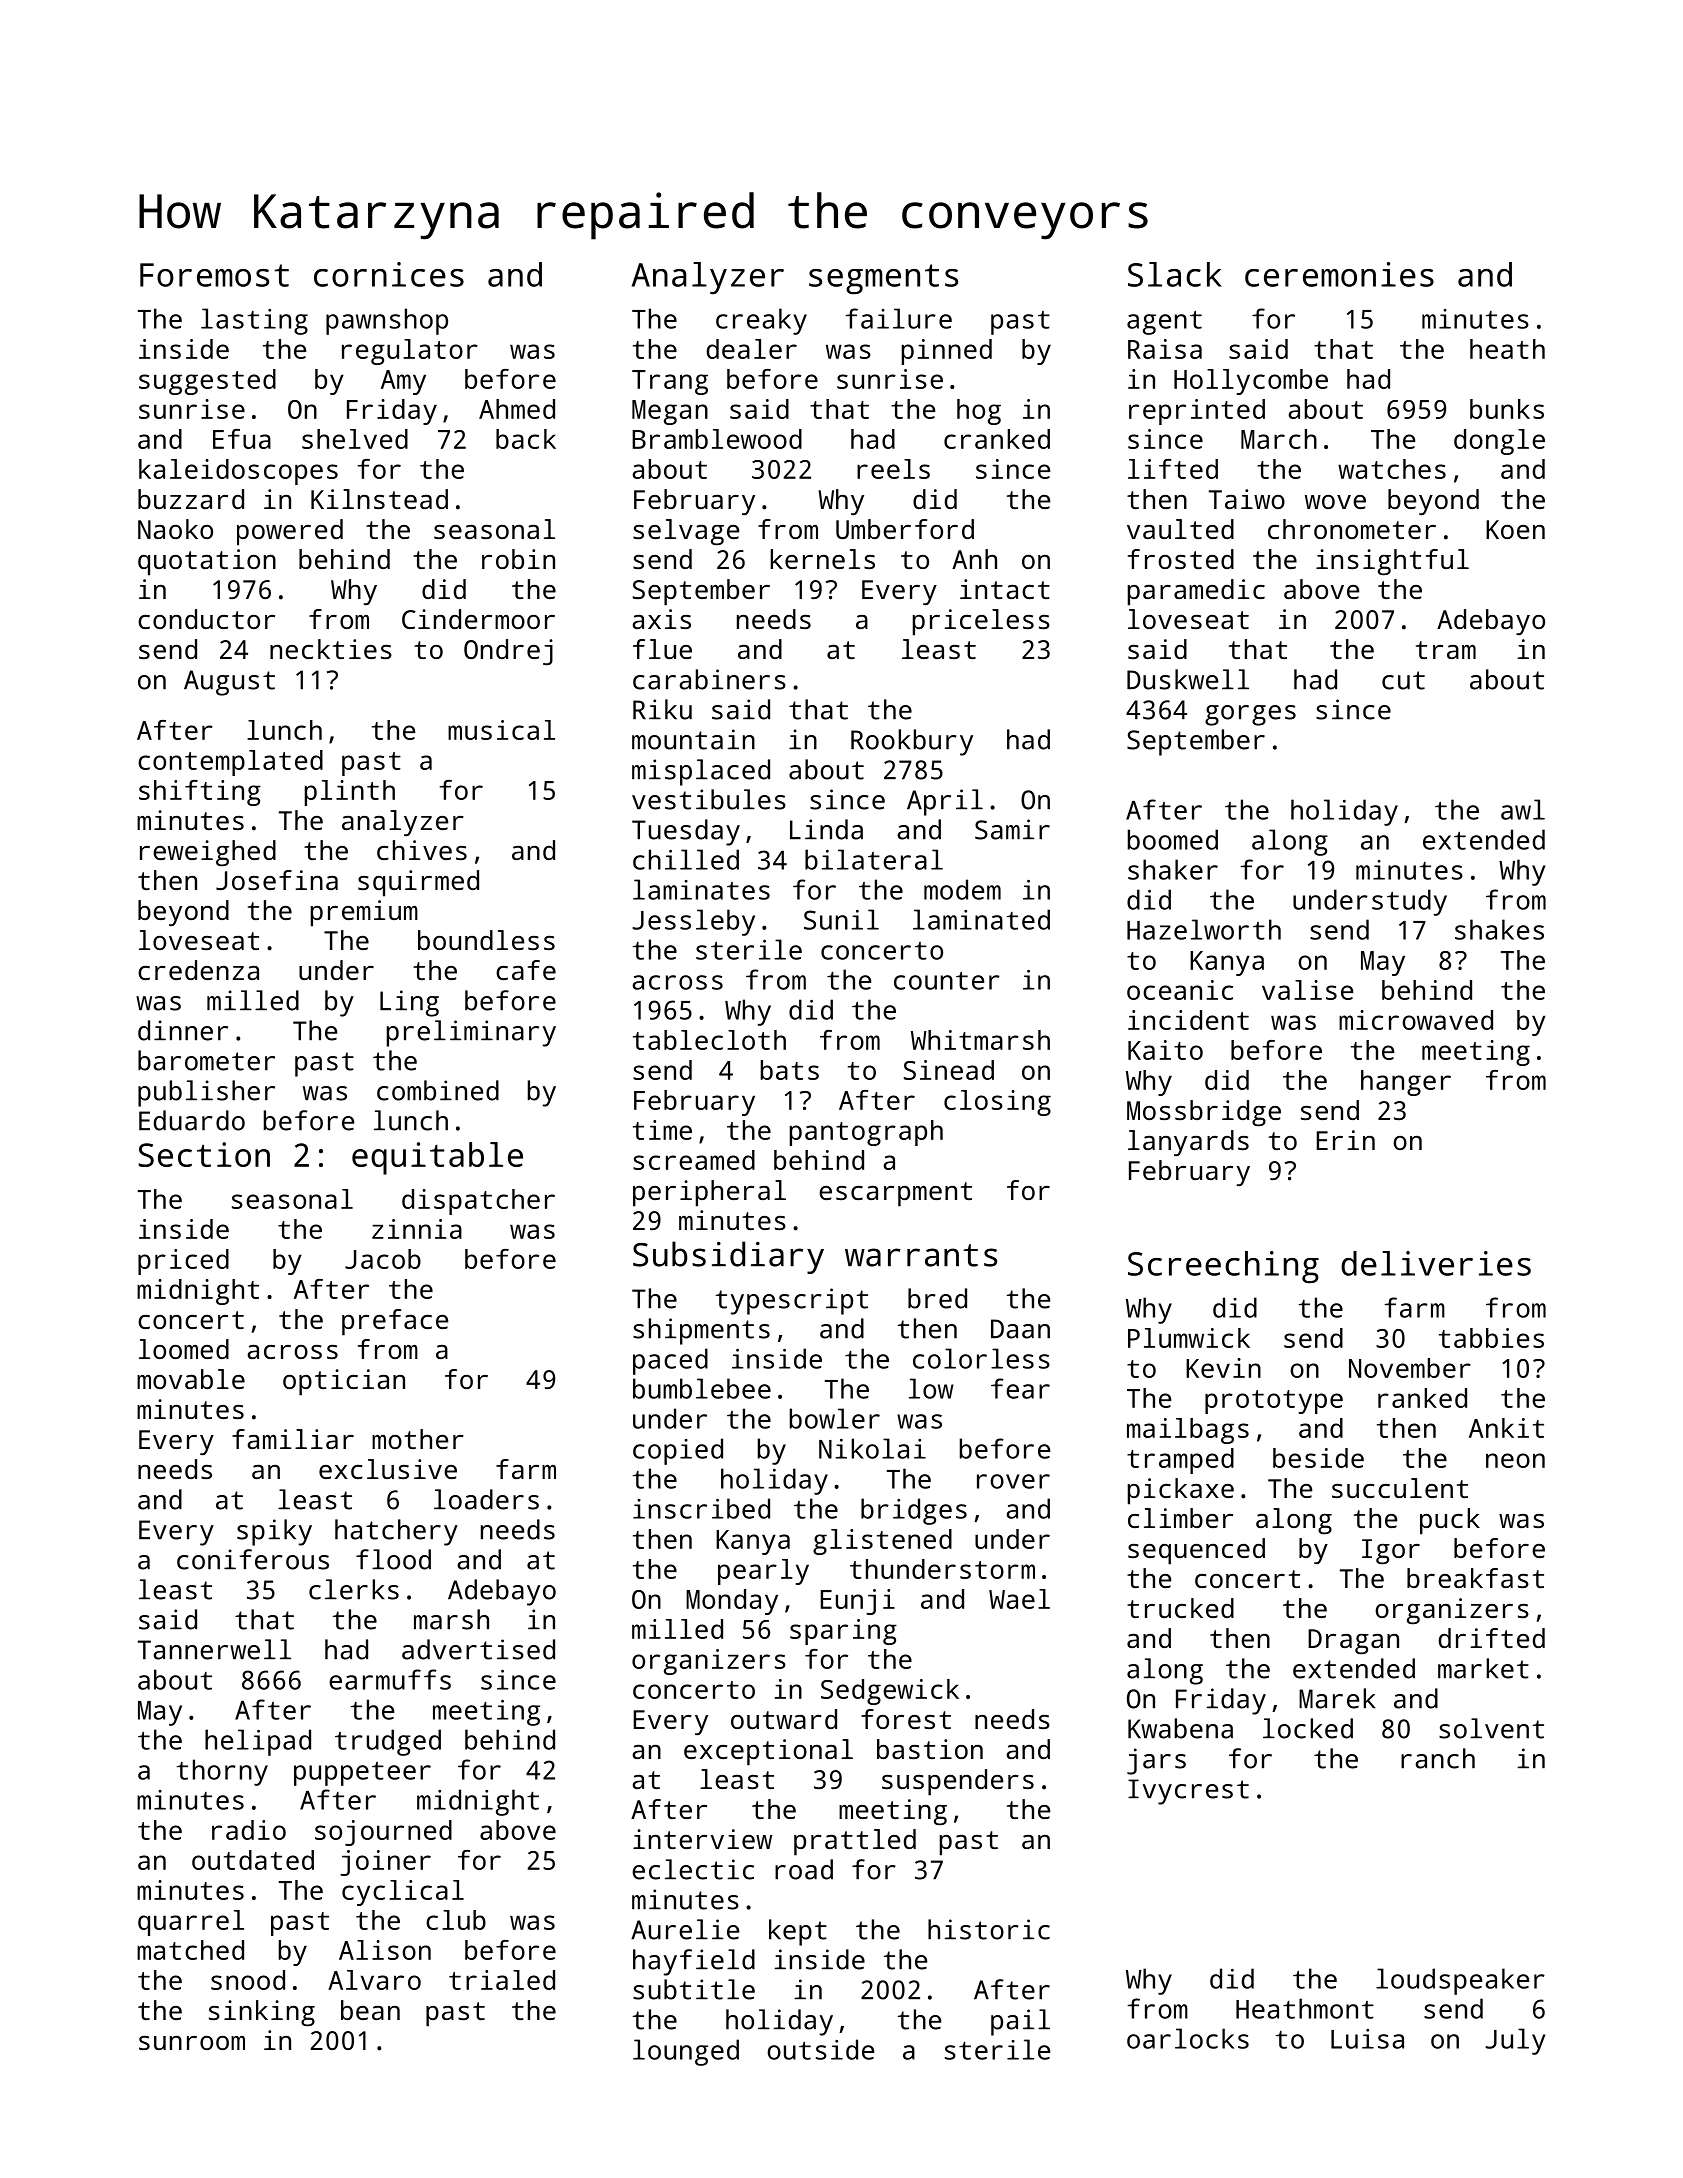 This page has height=2178, width=1683. I want to click on bumblebee, so click(702, 1388).
